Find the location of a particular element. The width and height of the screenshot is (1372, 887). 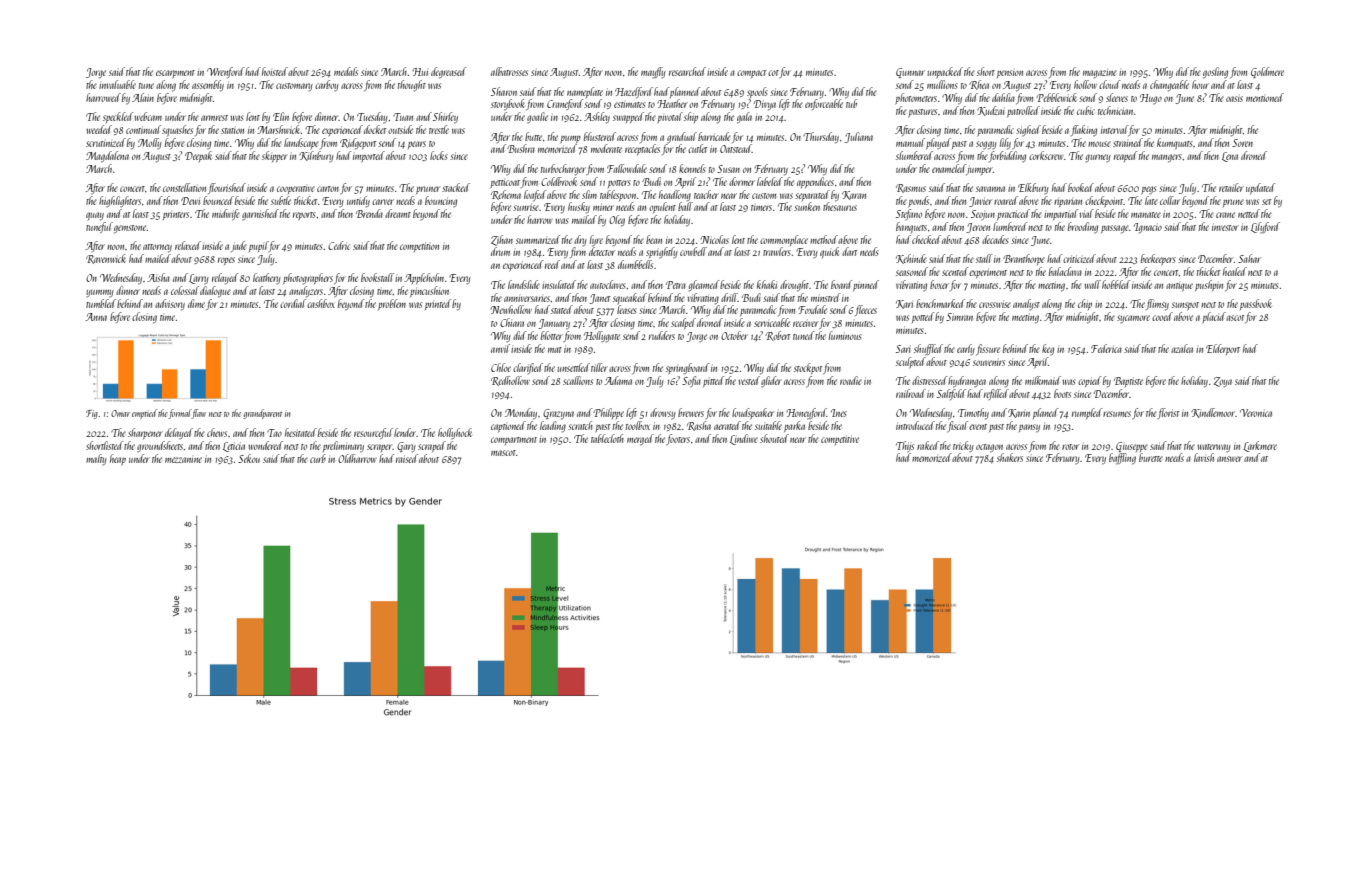

brooding is located at coordinates (1083, 227).
